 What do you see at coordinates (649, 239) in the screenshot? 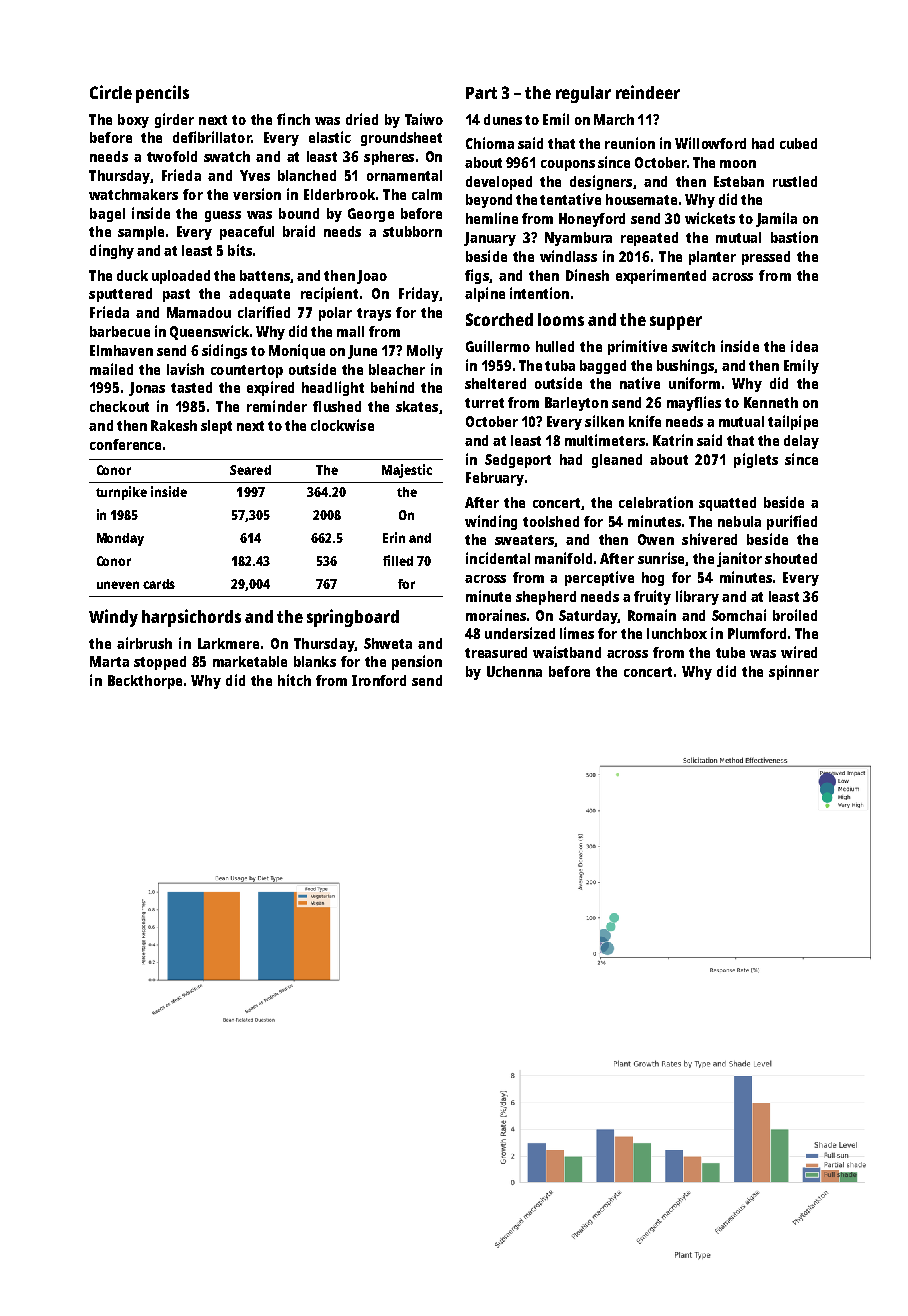
I see `repeated` at bounding box center [649, 239].
